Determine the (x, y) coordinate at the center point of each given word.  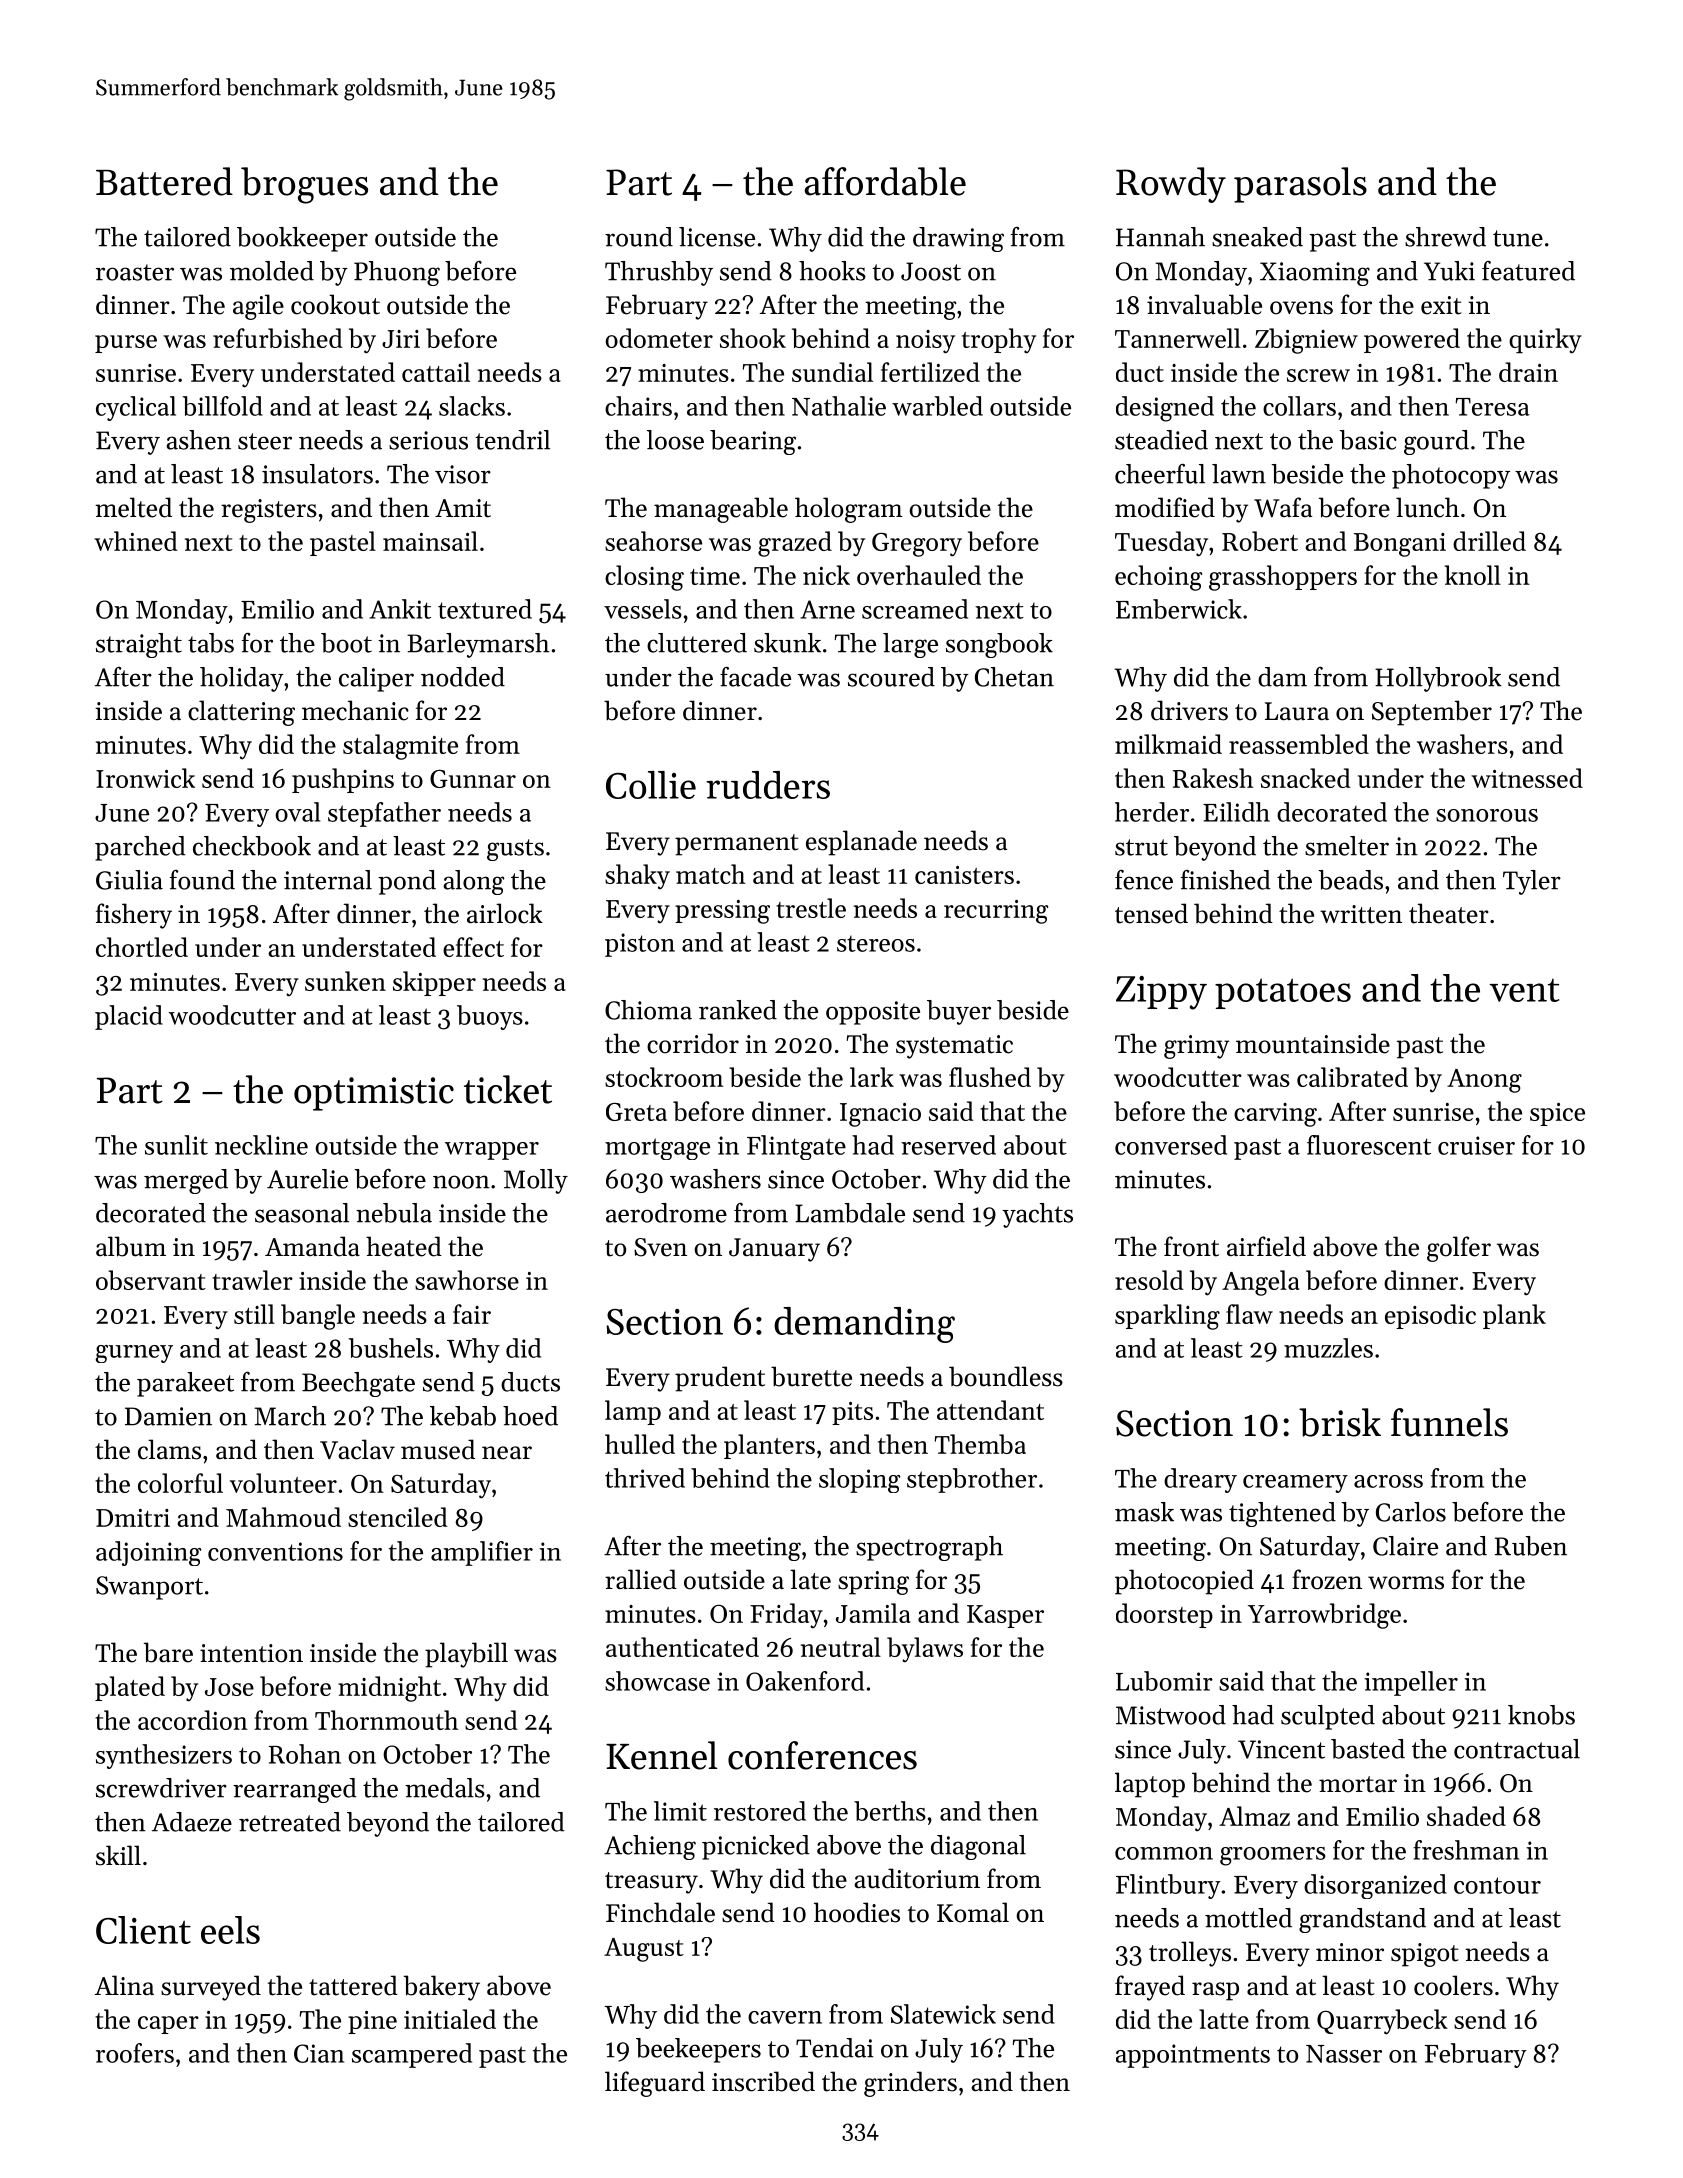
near (507, 1453)
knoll (1473, 575)
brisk (1340, 1422)
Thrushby (659, 273)
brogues (304, 185)
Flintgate (796, 1147)
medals (445, 1788)
